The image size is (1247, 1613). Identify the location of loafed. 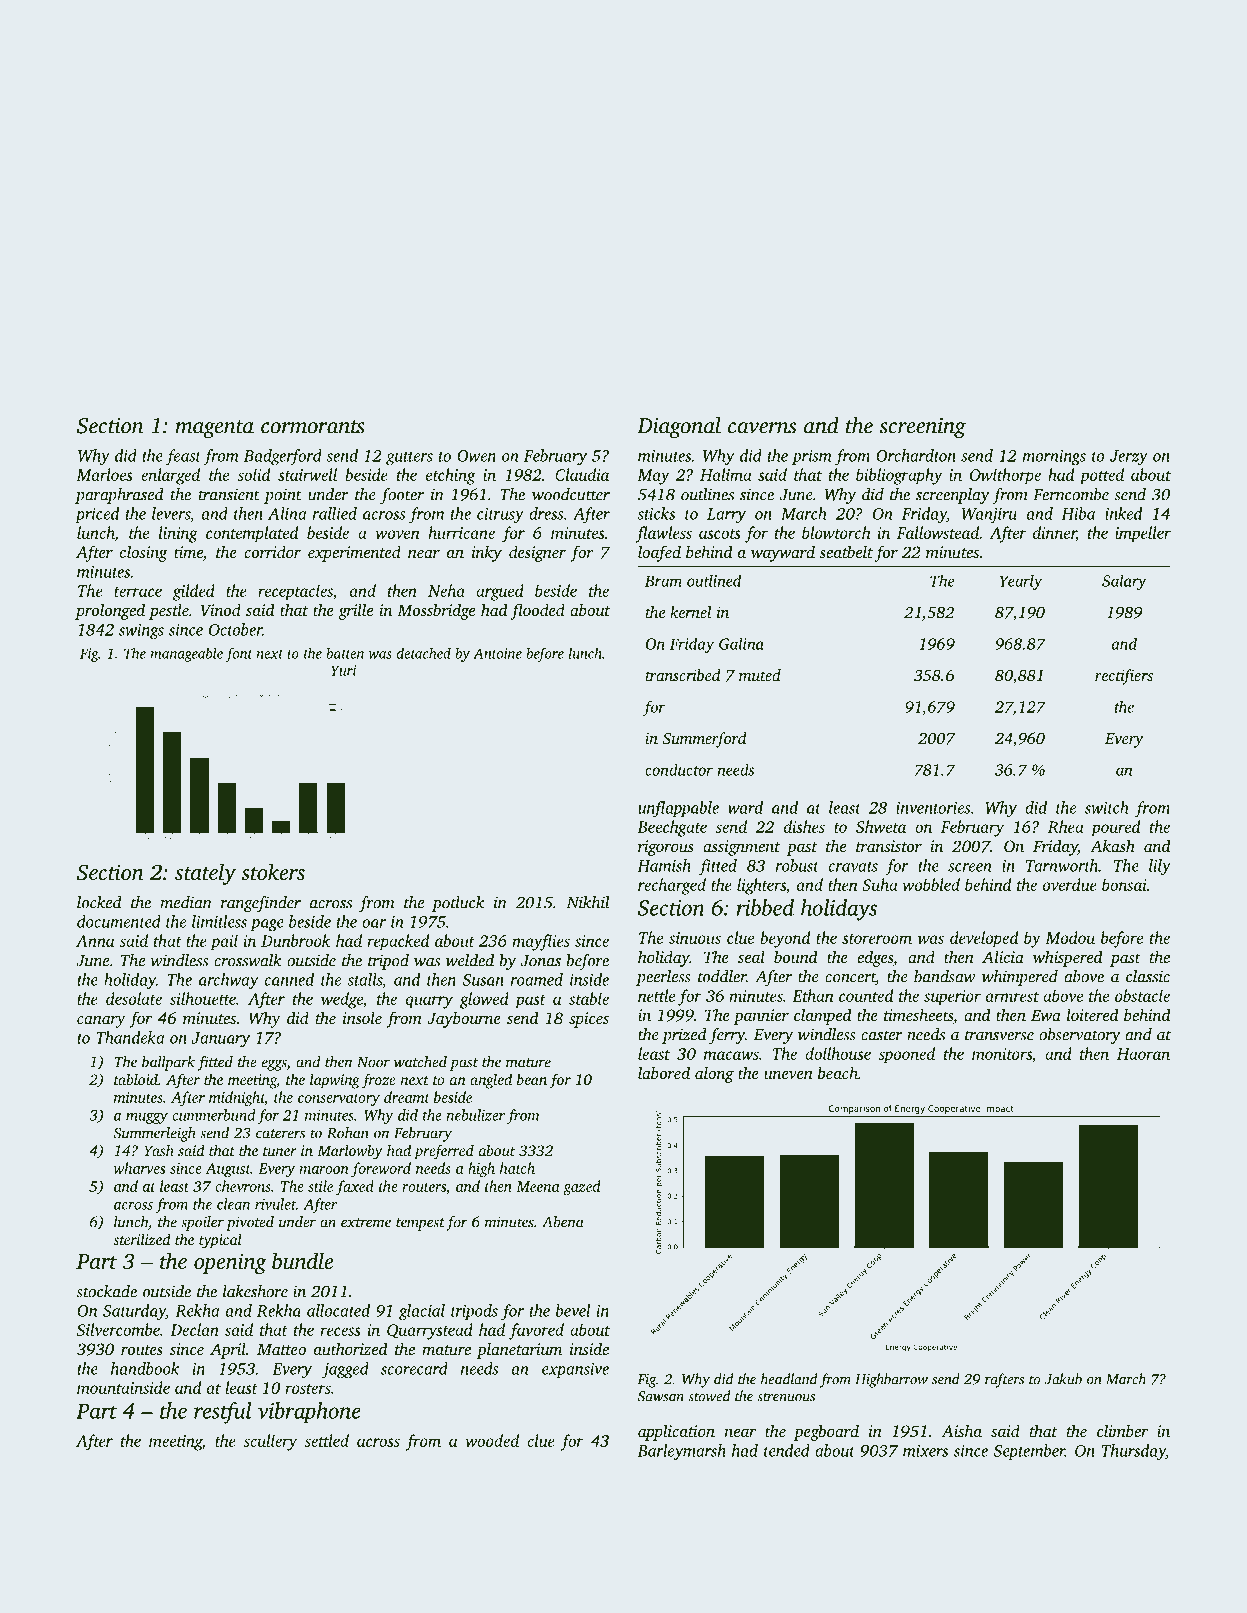
(659, 553).
